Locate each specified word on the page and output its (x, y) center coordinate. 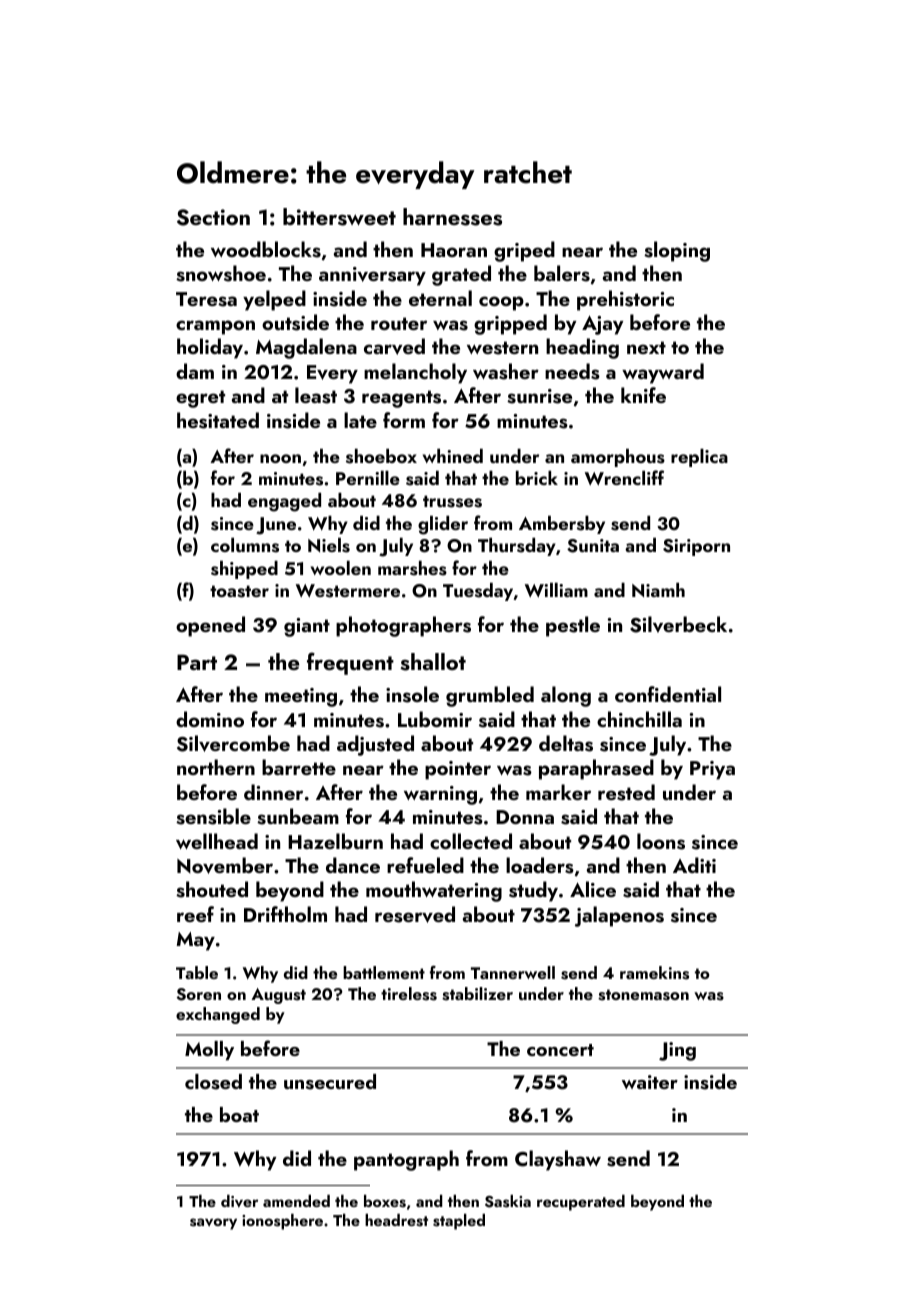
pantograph (406, 1160)
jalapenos (619, 916)
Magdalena (306, 348)
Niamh (658, 590)
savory (213, 1224)
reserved (415, 914)
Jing (677, 1051)
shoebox (381, 456)
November (225, 865)
